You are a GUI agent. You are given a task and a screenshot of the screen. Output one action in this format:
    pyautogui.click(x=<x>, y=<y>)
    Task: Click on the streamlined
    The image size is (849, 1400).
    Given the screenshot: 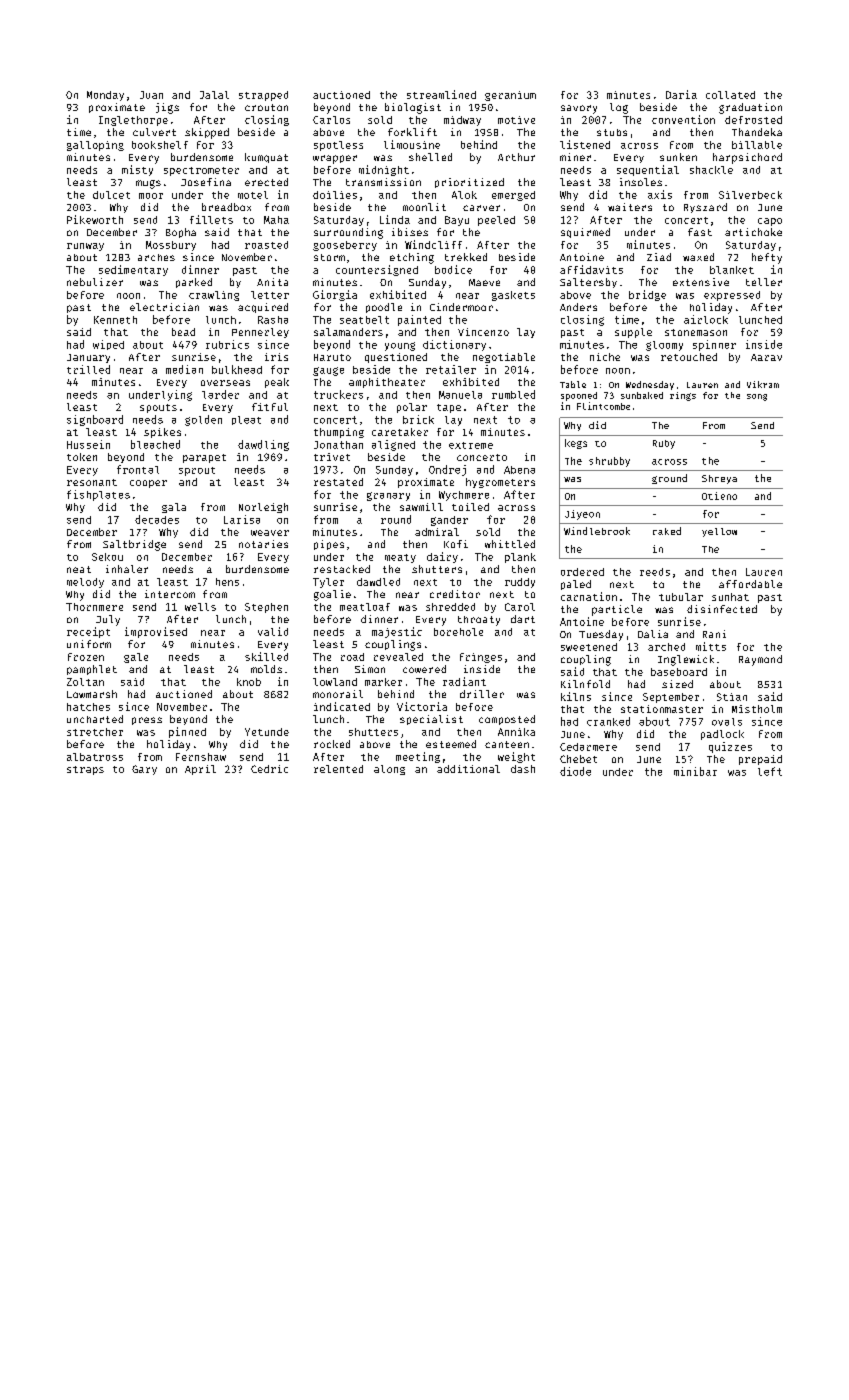 What is the action you would take?
    pyautogui.click(x=441, y=94)
